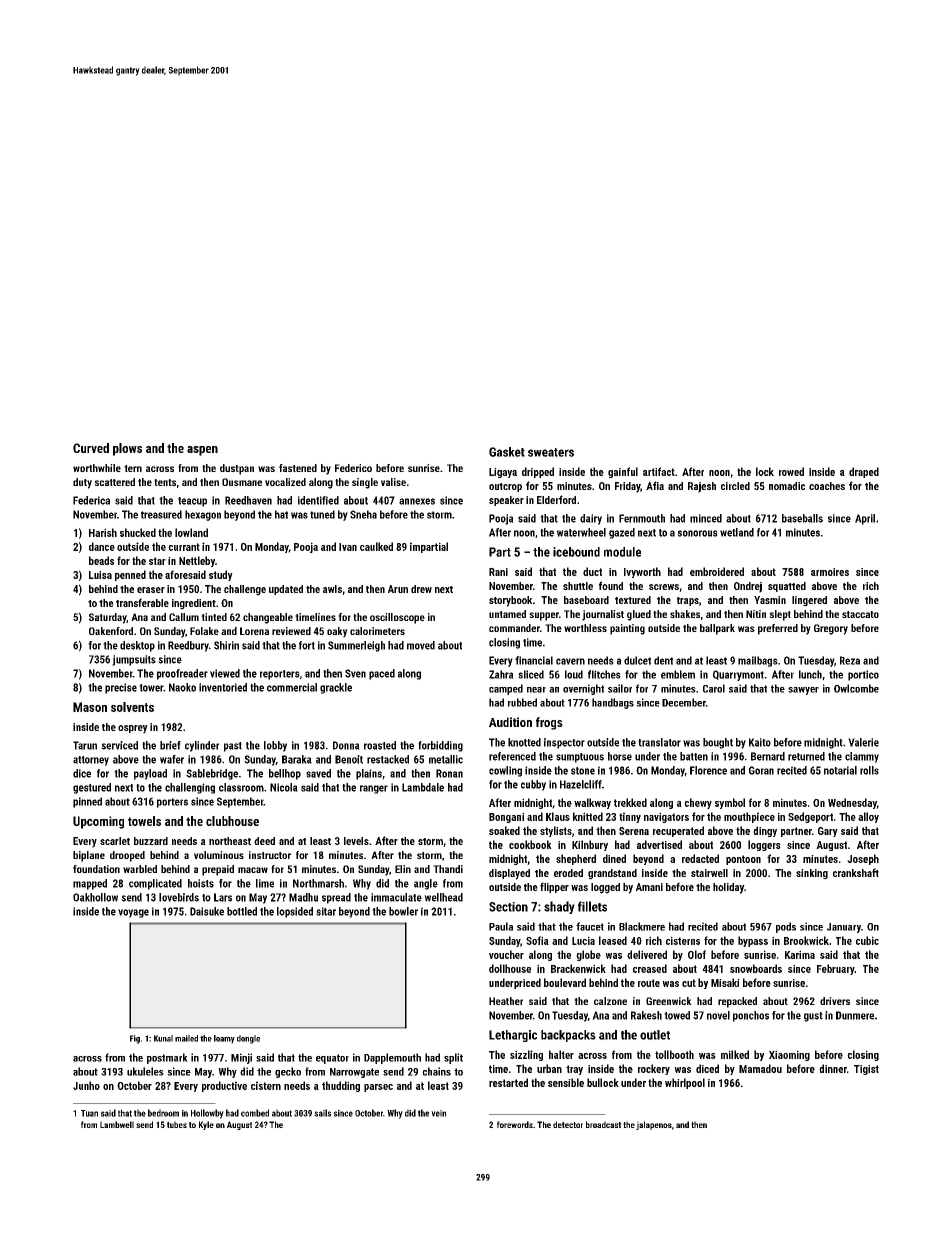 The image size is (952, 1233). What do you see at coordinates (144, 821) in the page?
I see `towels` at bounding box center [144, 821].
